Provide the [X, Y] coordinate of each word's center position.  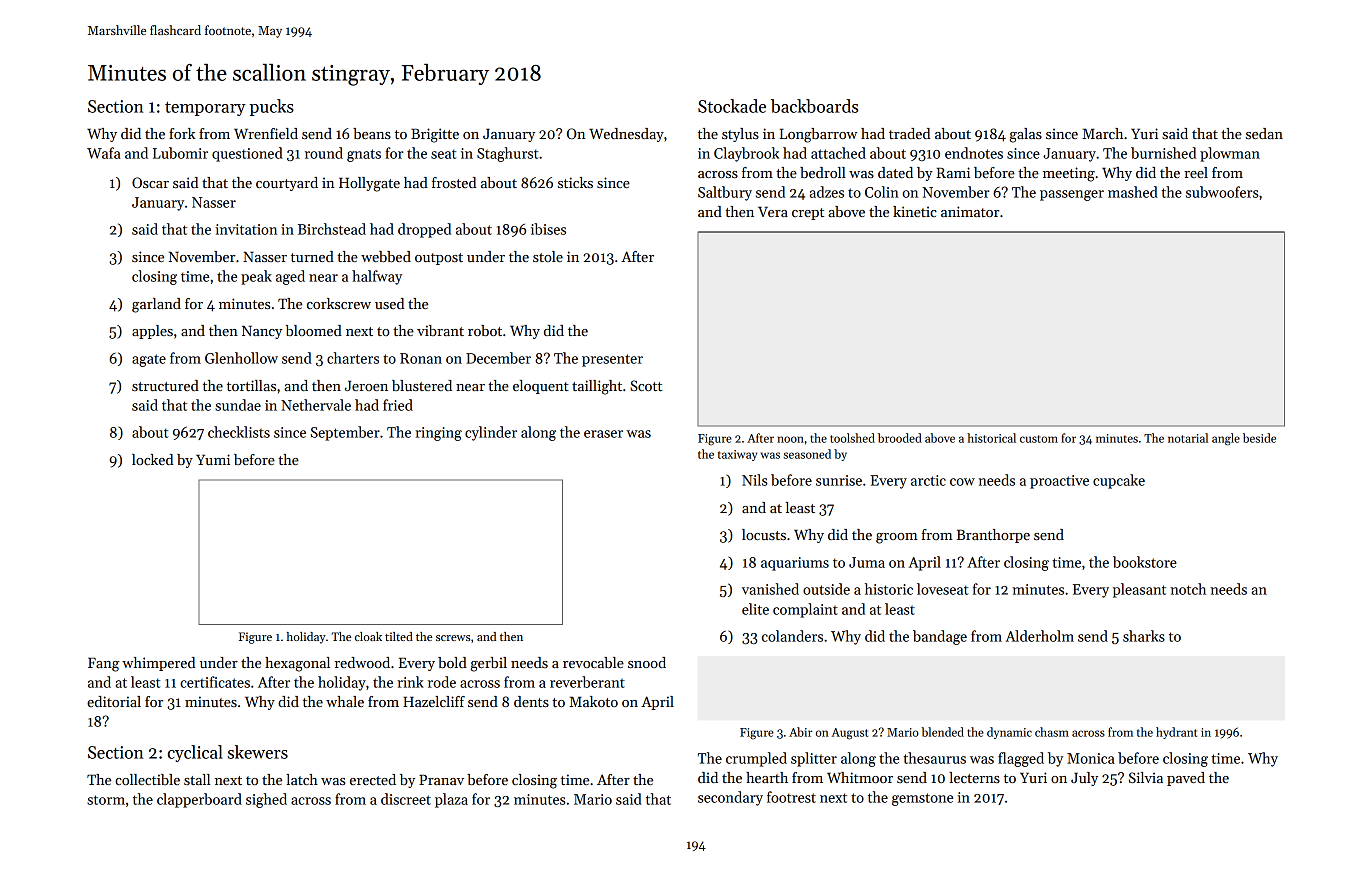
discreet [406, 799]
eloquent [541, 387]
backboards [814, 106]
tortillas [251, 385]
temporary [205, 108]
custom [1039, 439]
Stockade [732, 106]
